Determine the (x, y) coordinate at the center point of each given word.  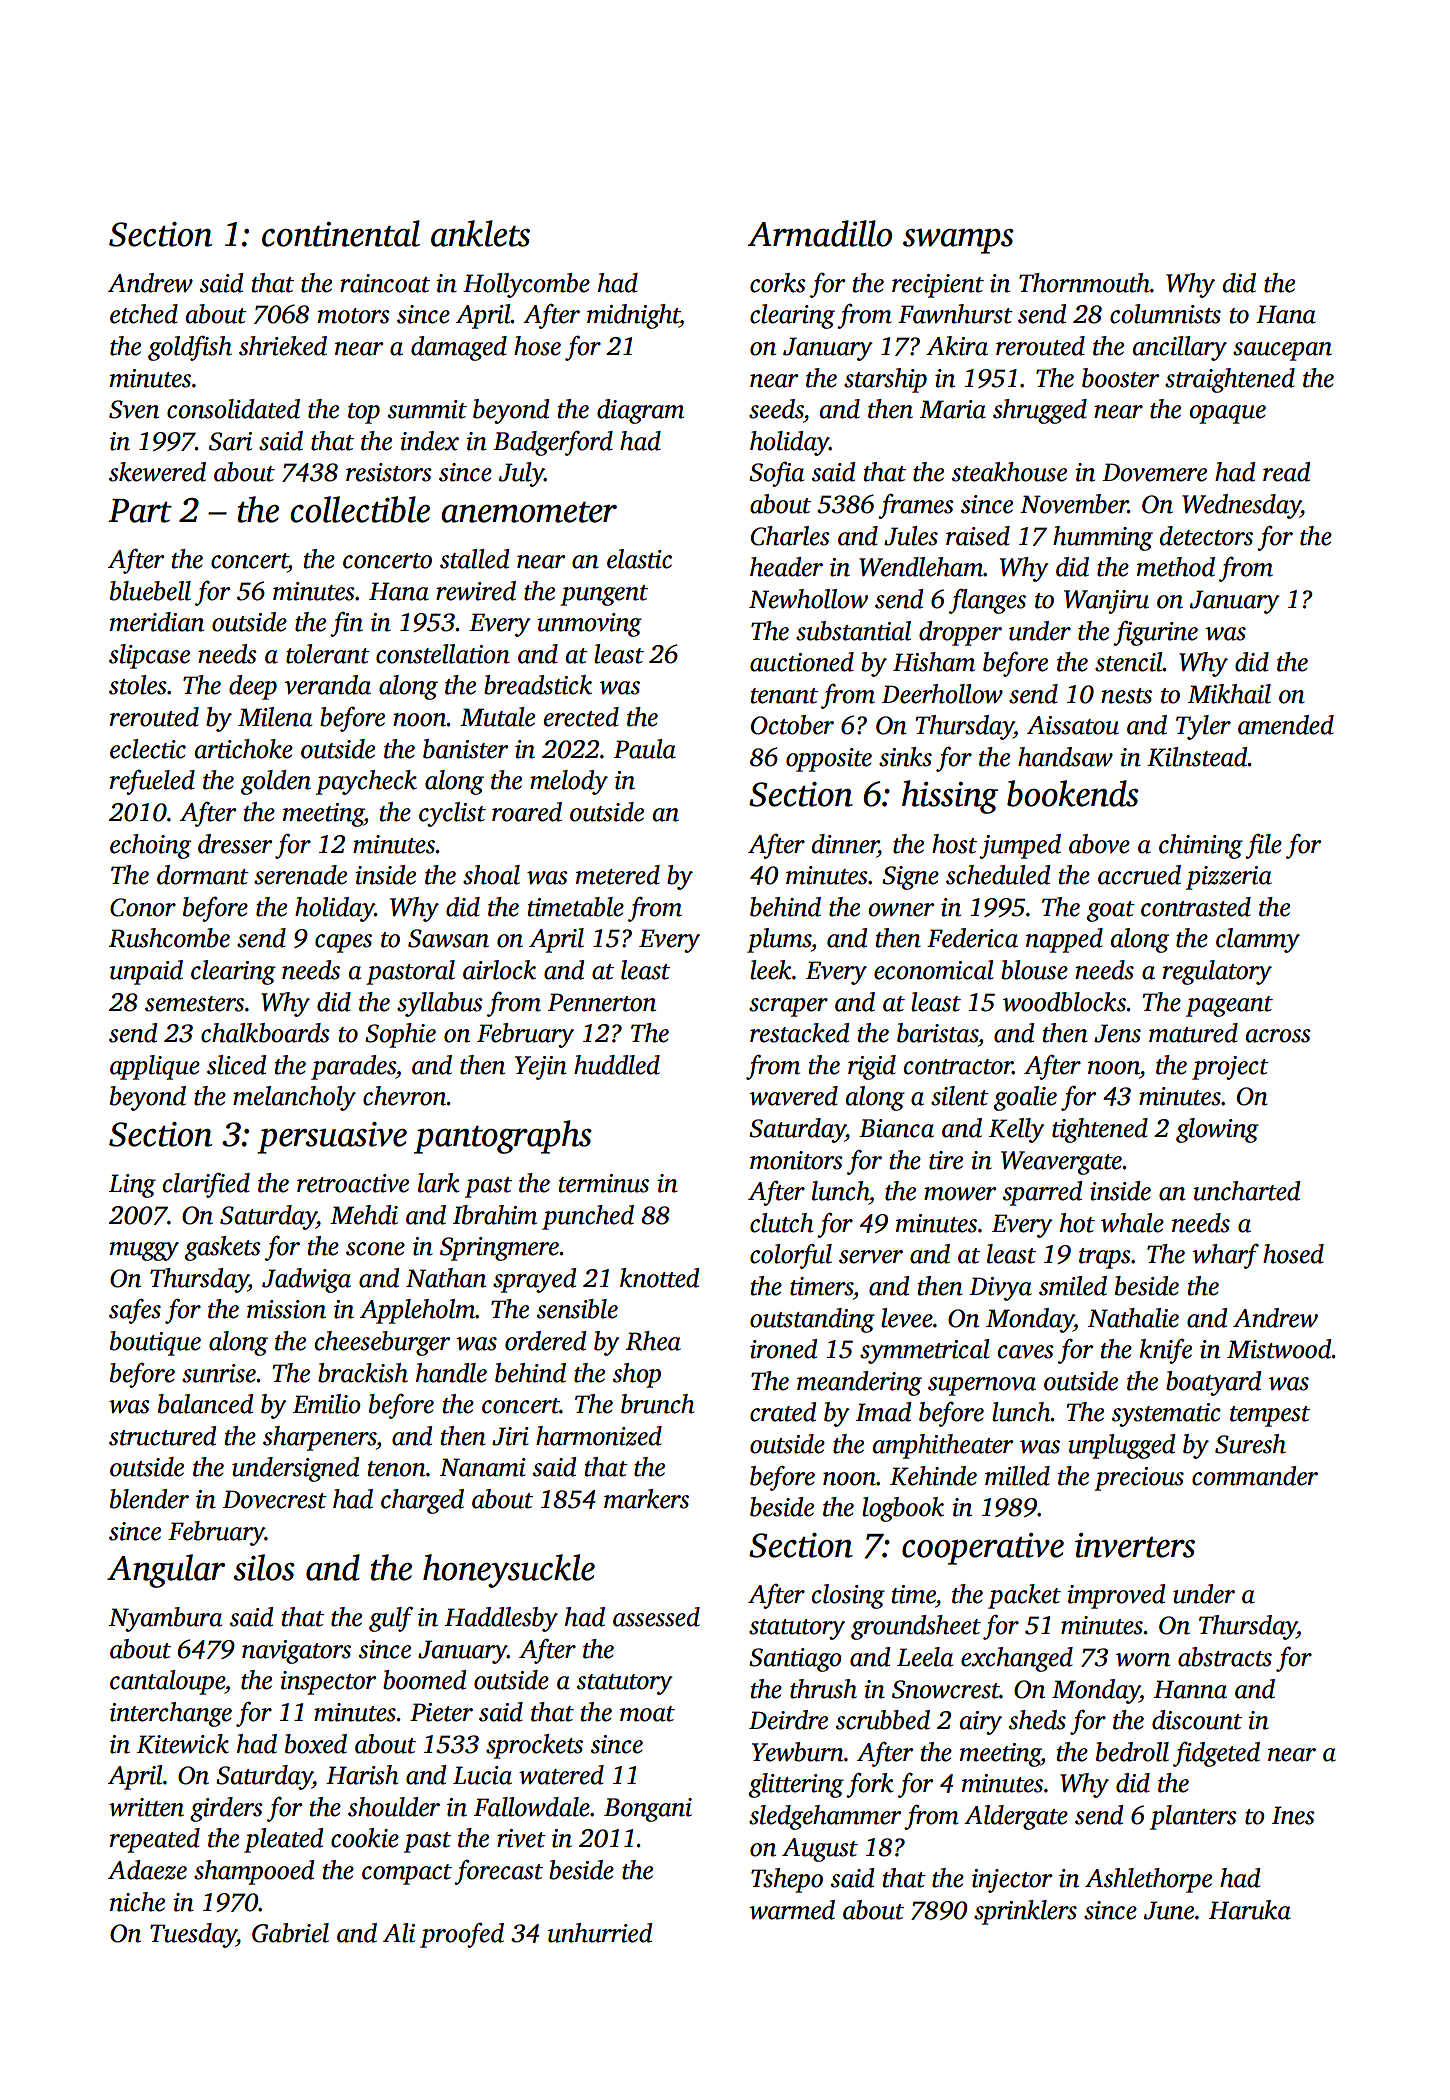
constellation (443, 654)
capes (343, 943)
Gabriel (290, 1933)
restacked (800, 1033)
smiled (1073, 1286)
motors (354, 316)
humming (1103, 538)
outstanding (812, 1320)
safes (135, 1311)
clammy (1258, 940)
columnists (1165, 314)
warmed (792, 1910)
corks (778, 283)
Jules (911, 536)
